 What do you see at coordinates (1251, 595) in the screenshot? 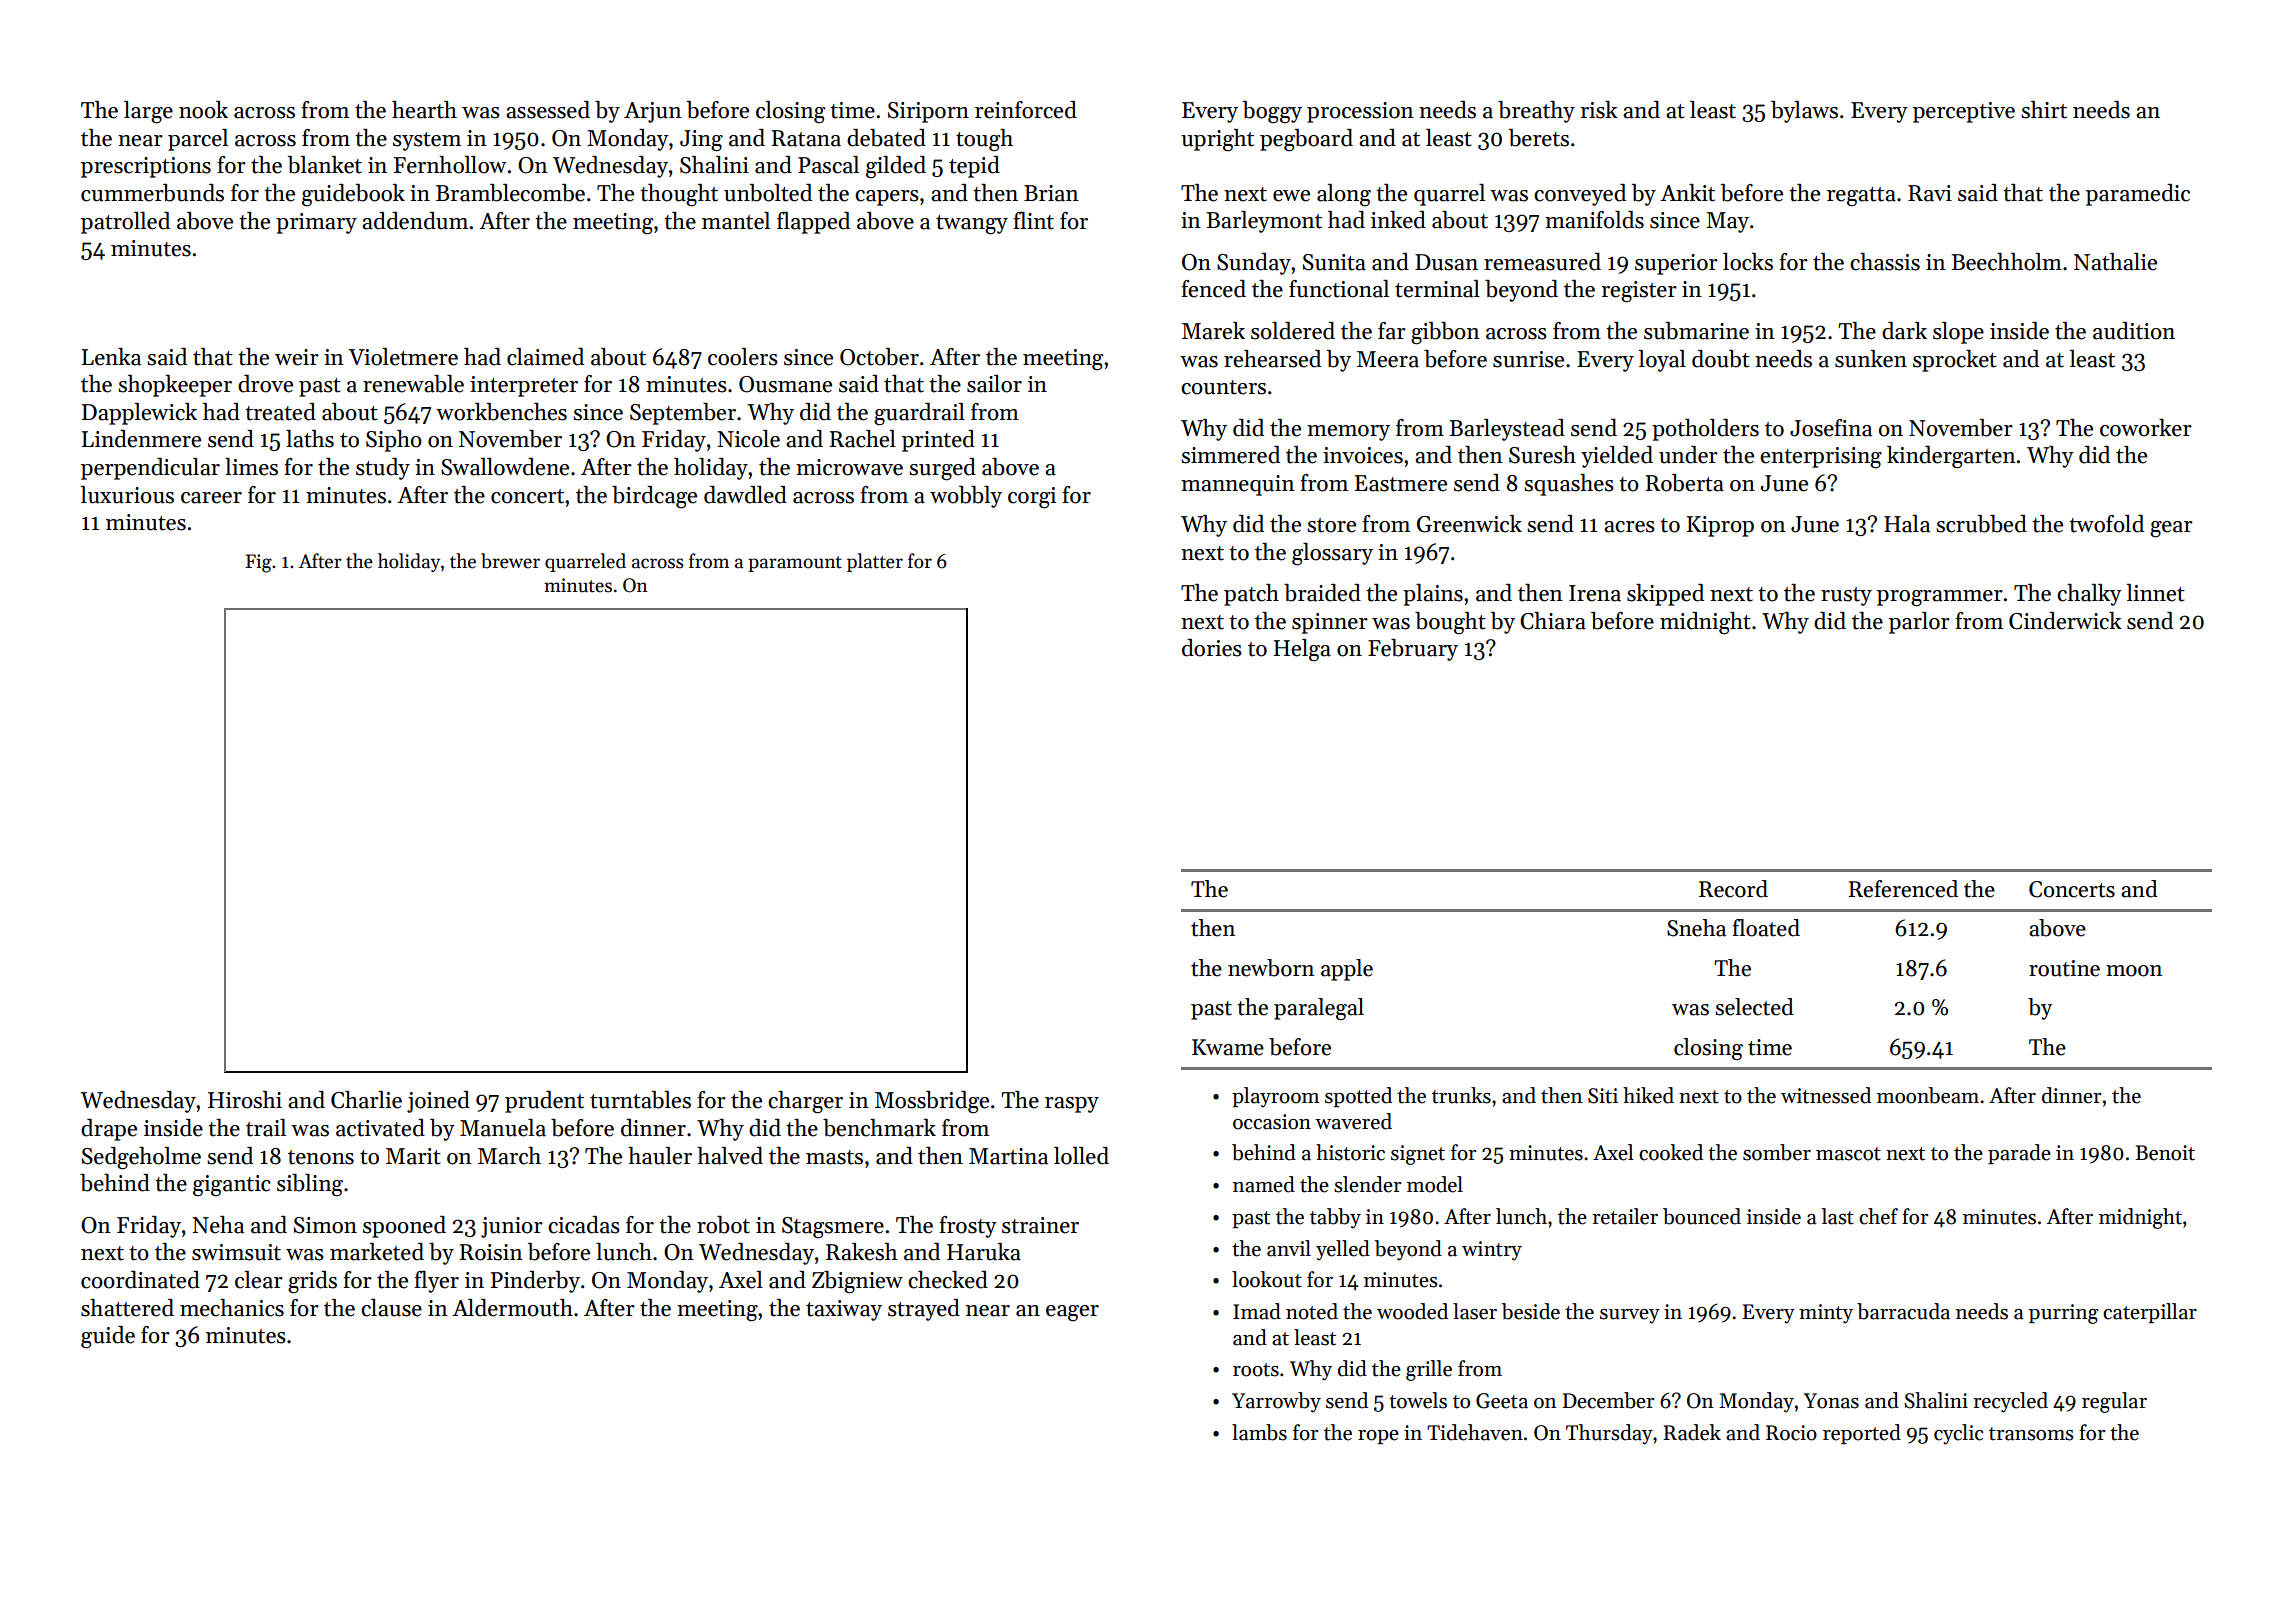
I see `patch` at bounding box center [1251, 595].
